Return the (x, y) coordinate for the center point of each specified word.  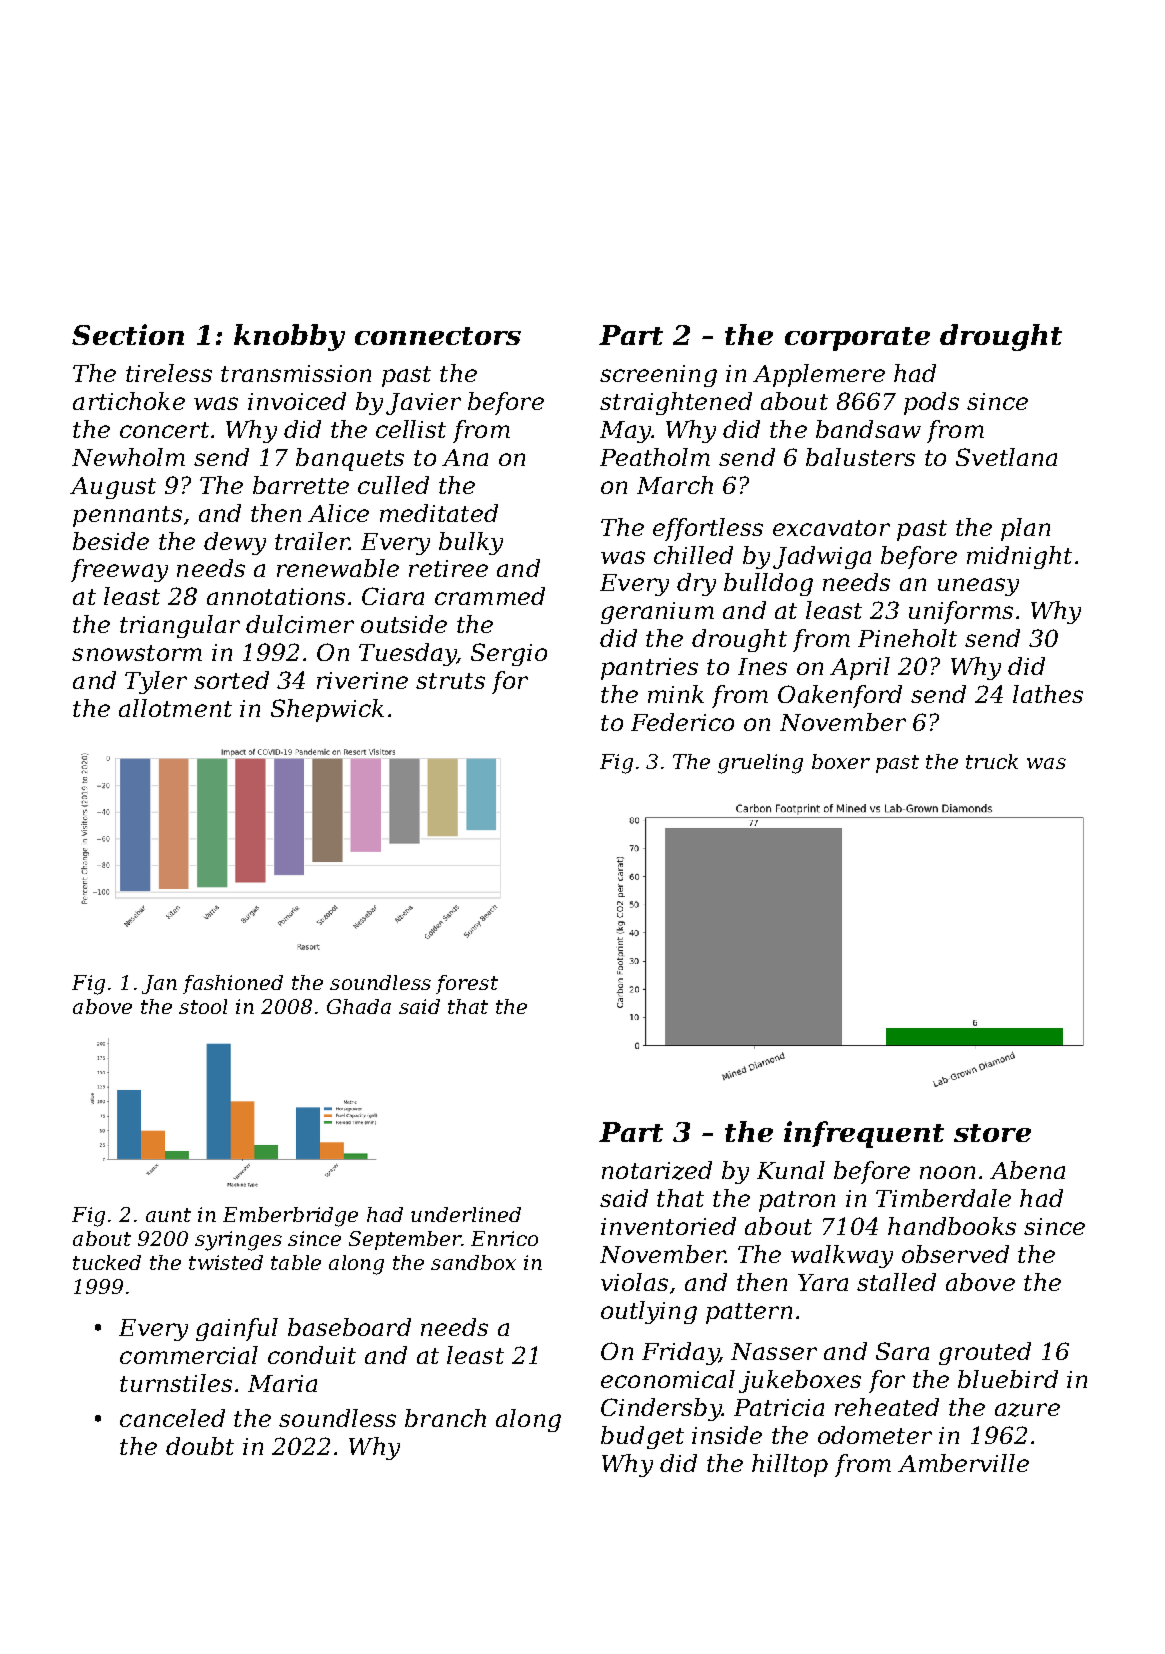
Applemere (819, 375)
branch (445, 1418)
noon (947, 1172)
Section (128, 334)
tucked (107, 1262)
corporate (857, 339)
